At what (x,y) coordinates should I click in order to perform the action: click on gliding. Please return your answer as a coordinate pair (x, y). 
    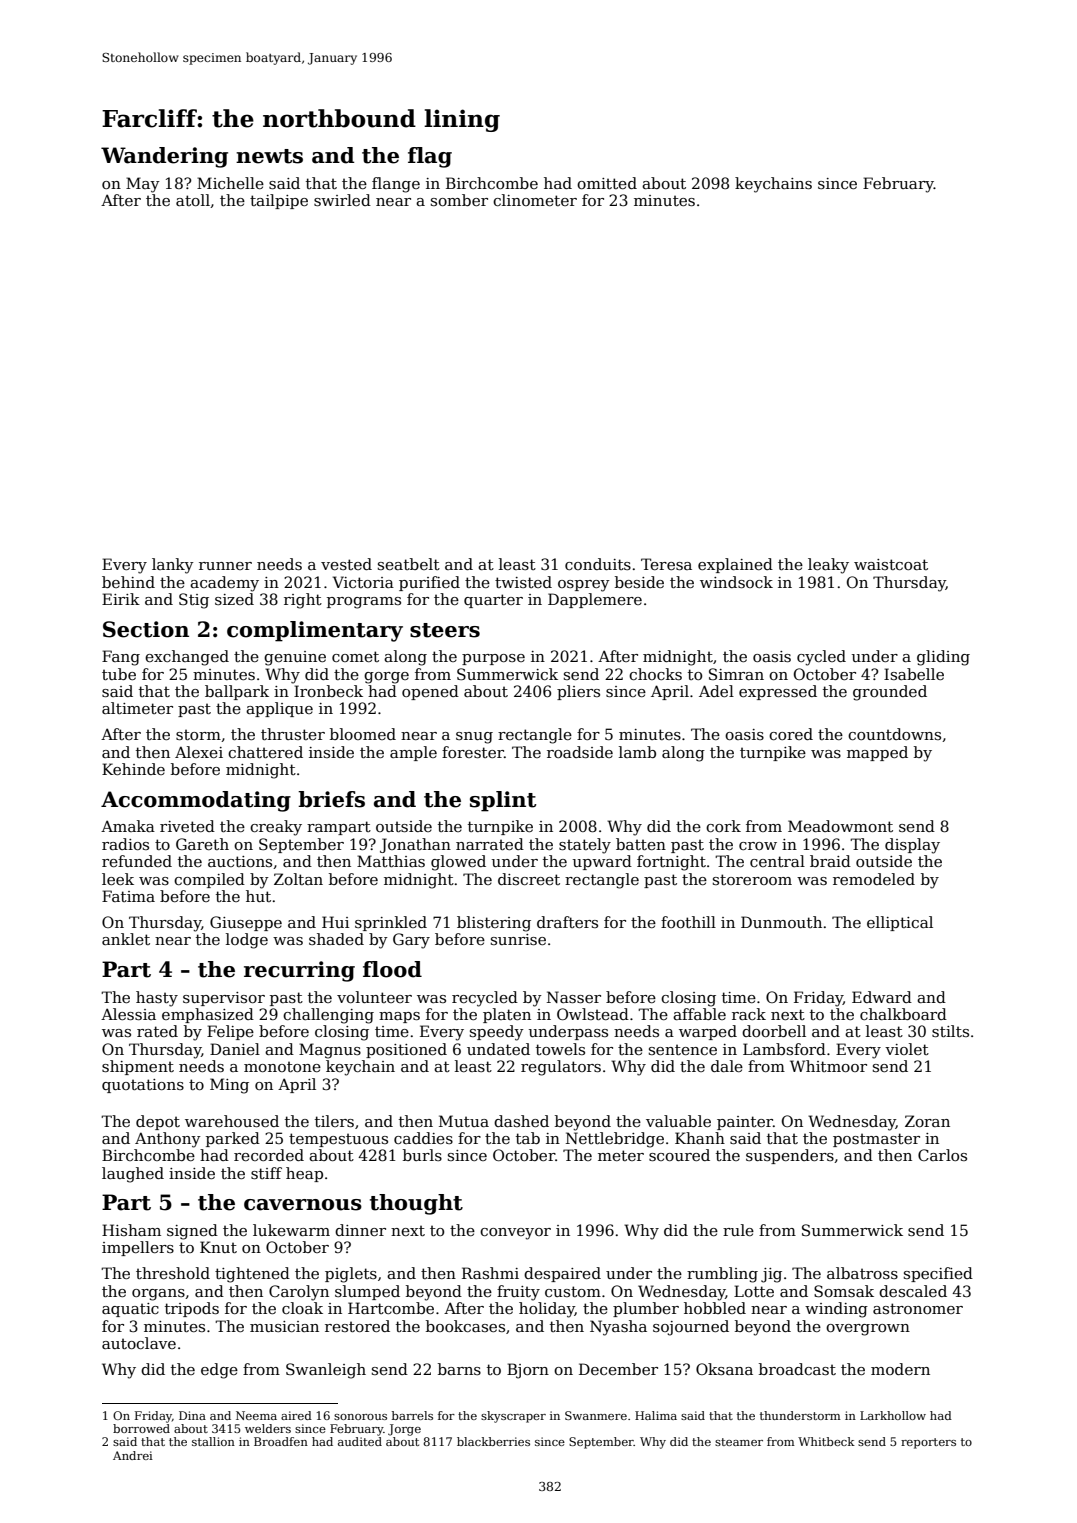
    Looking at the image, I should click on (943, 658).
